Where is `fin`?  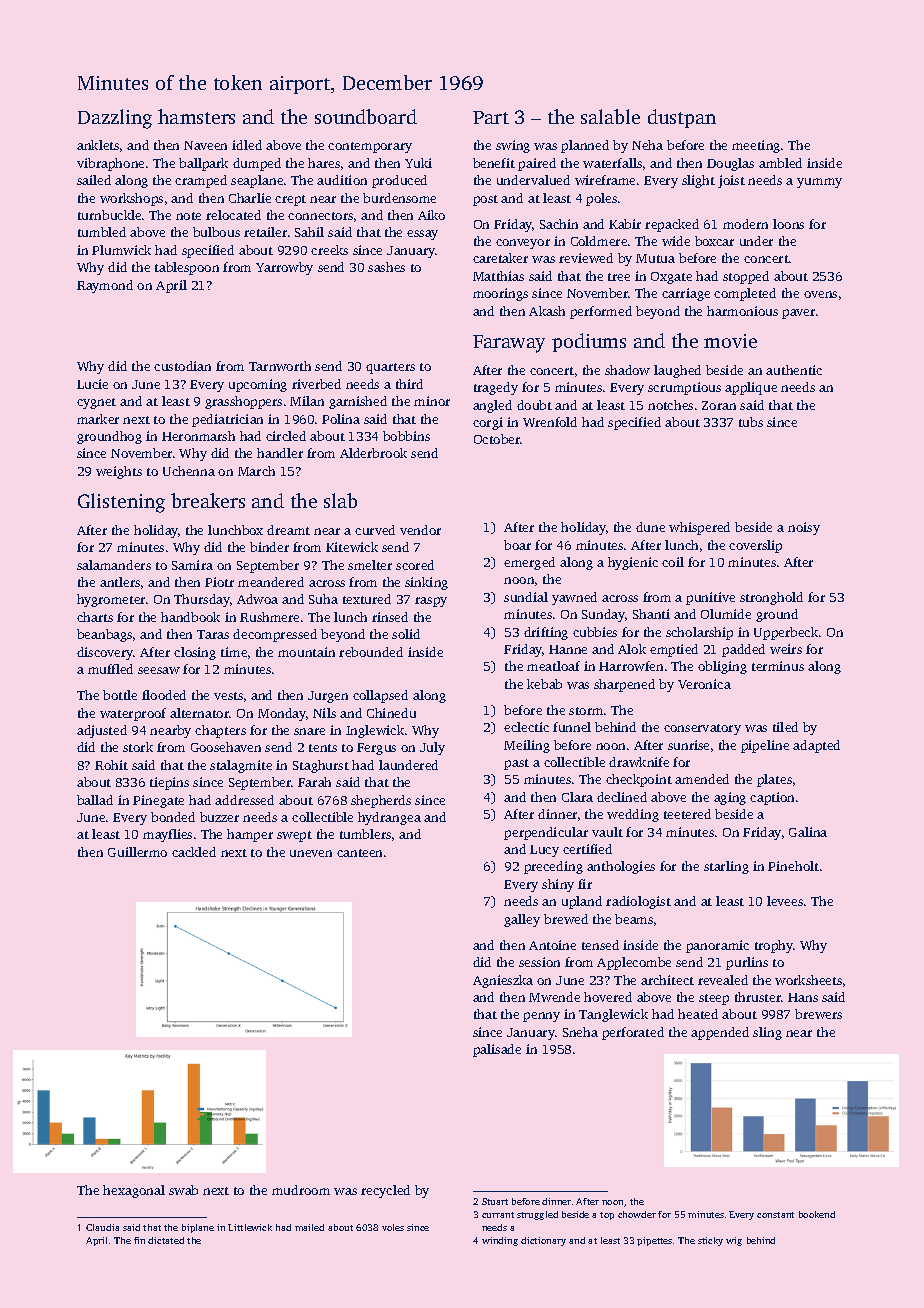
fin is located at coordinates (139, 1240).
